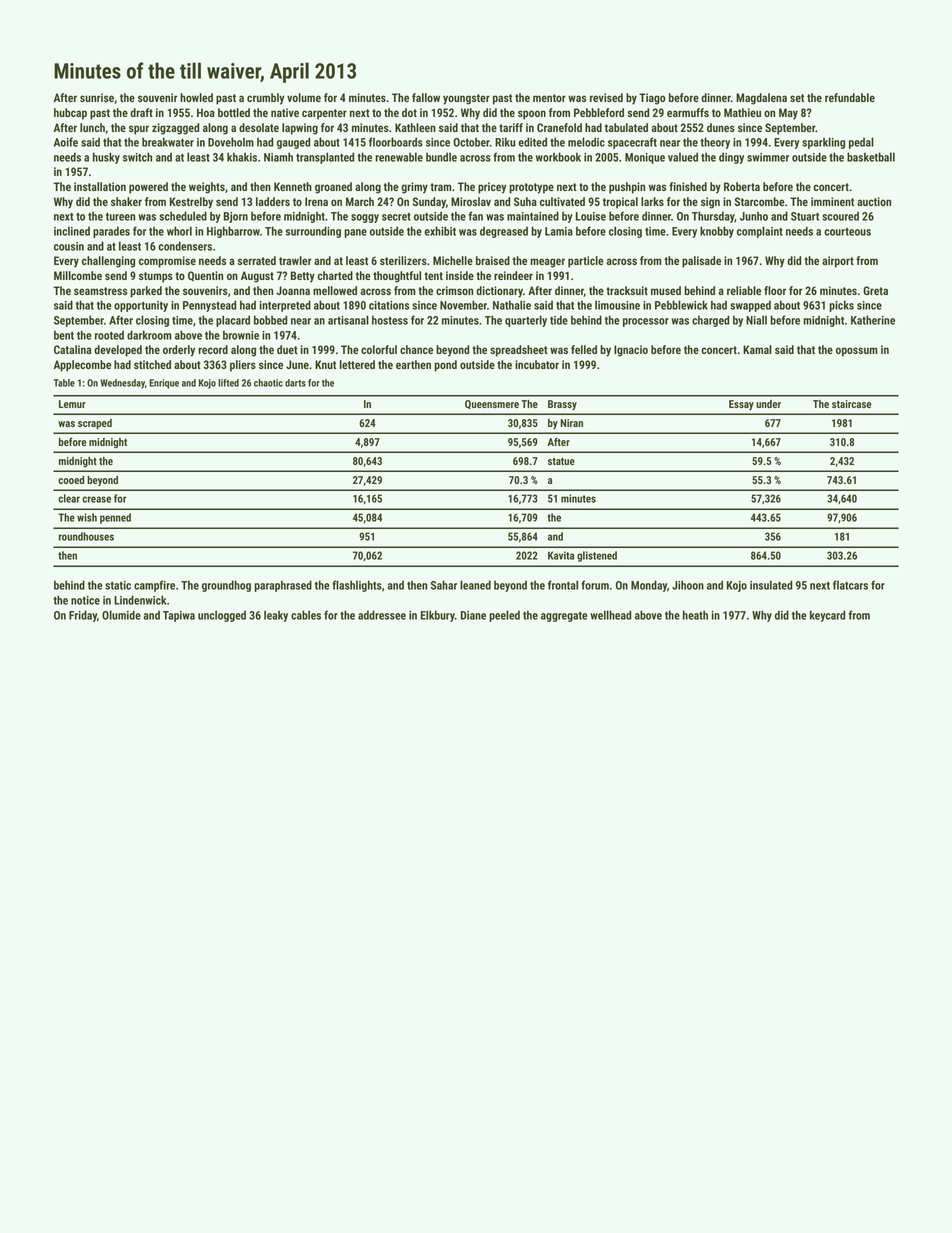  What do you see at coordinates (266, 99) in the document?
I see `crumbly` at bounding box center [266, 99].
